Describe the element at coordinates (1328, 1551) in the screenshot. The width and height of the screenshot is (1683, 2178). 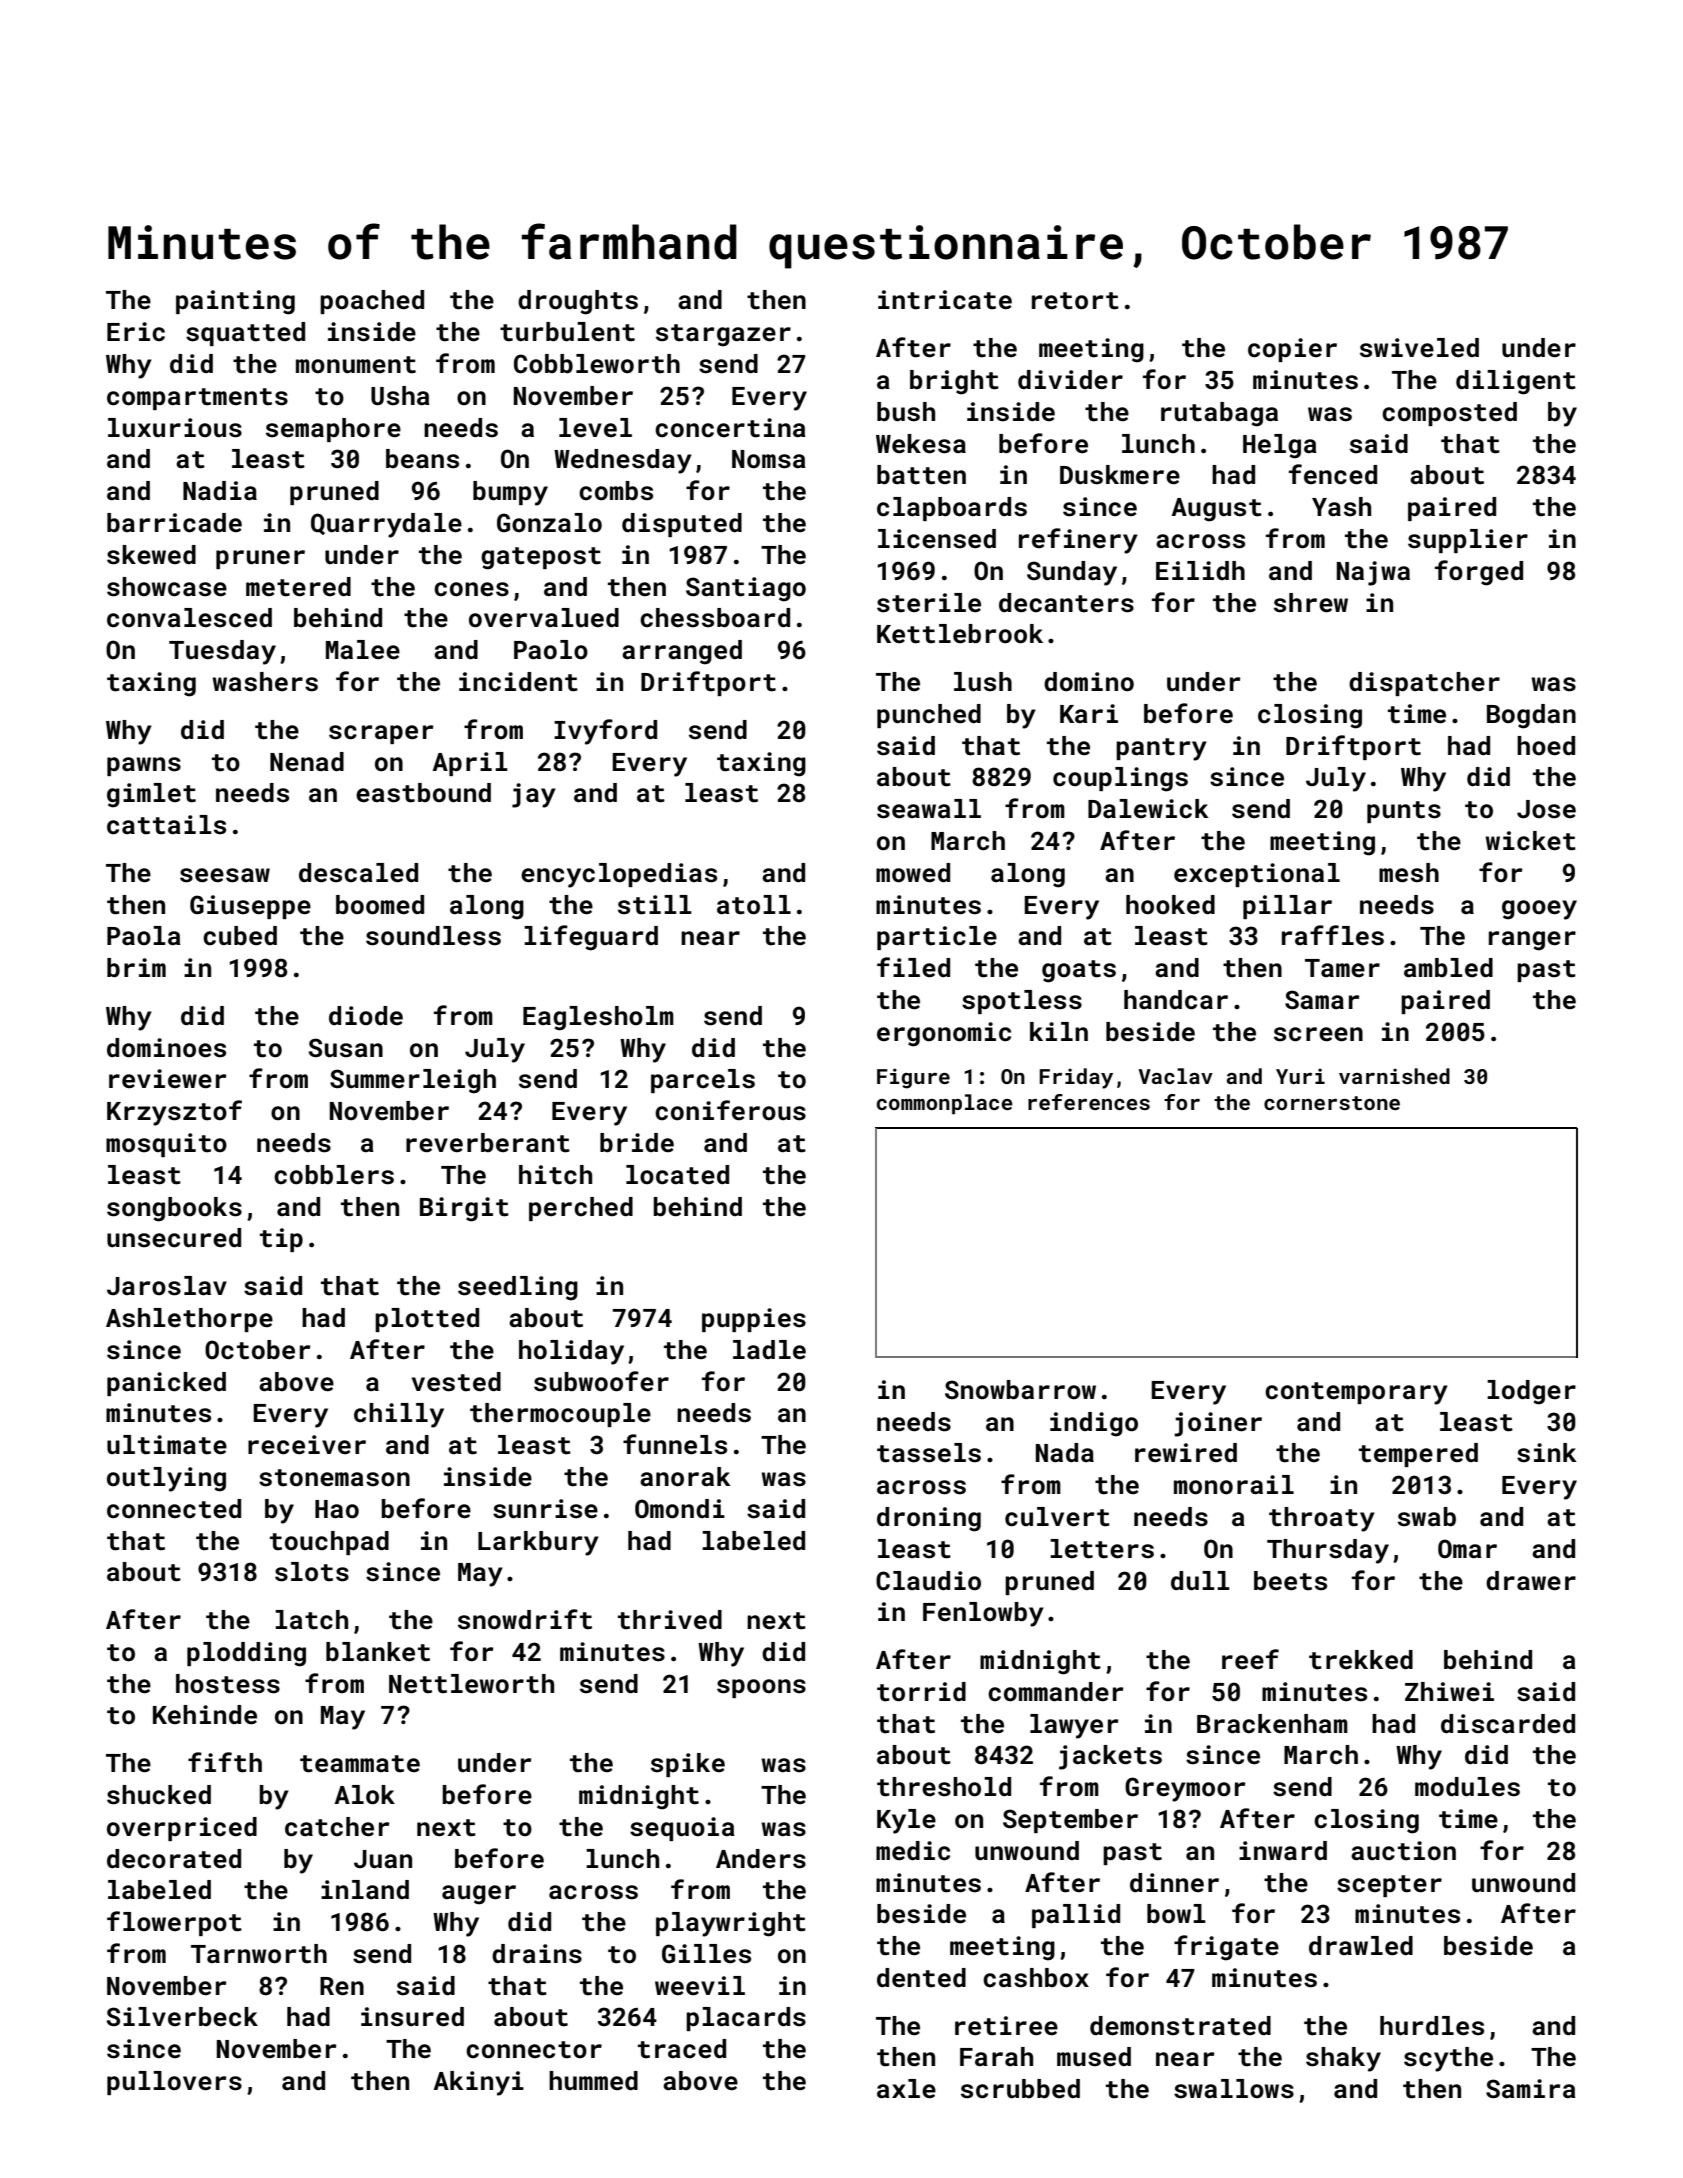
I see `Thursday` at that location.
